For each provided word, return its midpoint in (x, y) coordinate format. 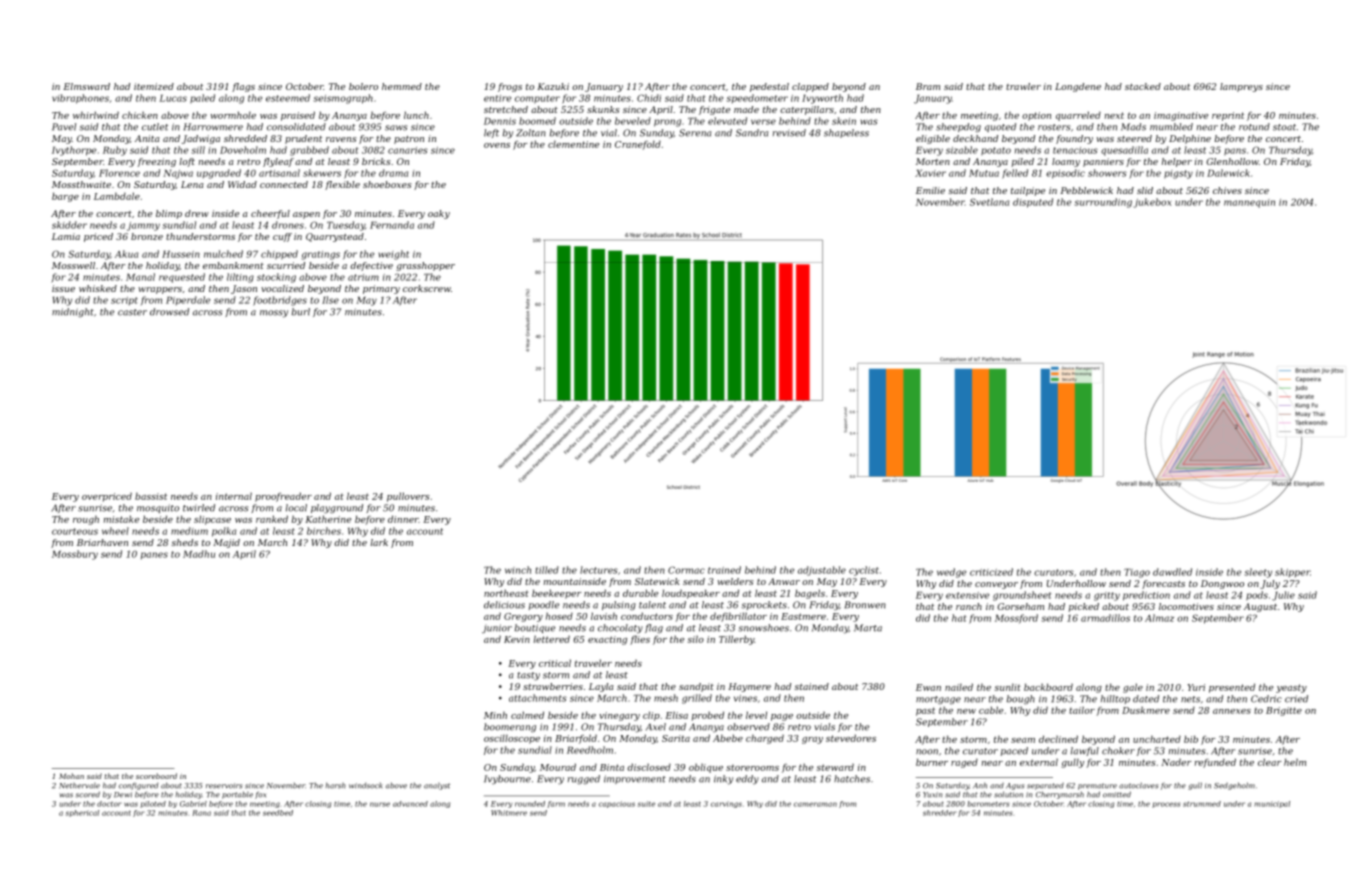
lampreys (1241, 87)
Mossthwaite (81, 184)
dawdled (1172, 572)
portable (237, 795)
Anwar (784, 581)
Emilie (930, 190)
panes (154, 555)
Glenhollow (1232, 161)
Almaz (1159, 618)
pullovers (408, 497)
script (124, 301)
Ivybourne (507, 780)
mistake (121, 519)
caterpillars (807, 110)
